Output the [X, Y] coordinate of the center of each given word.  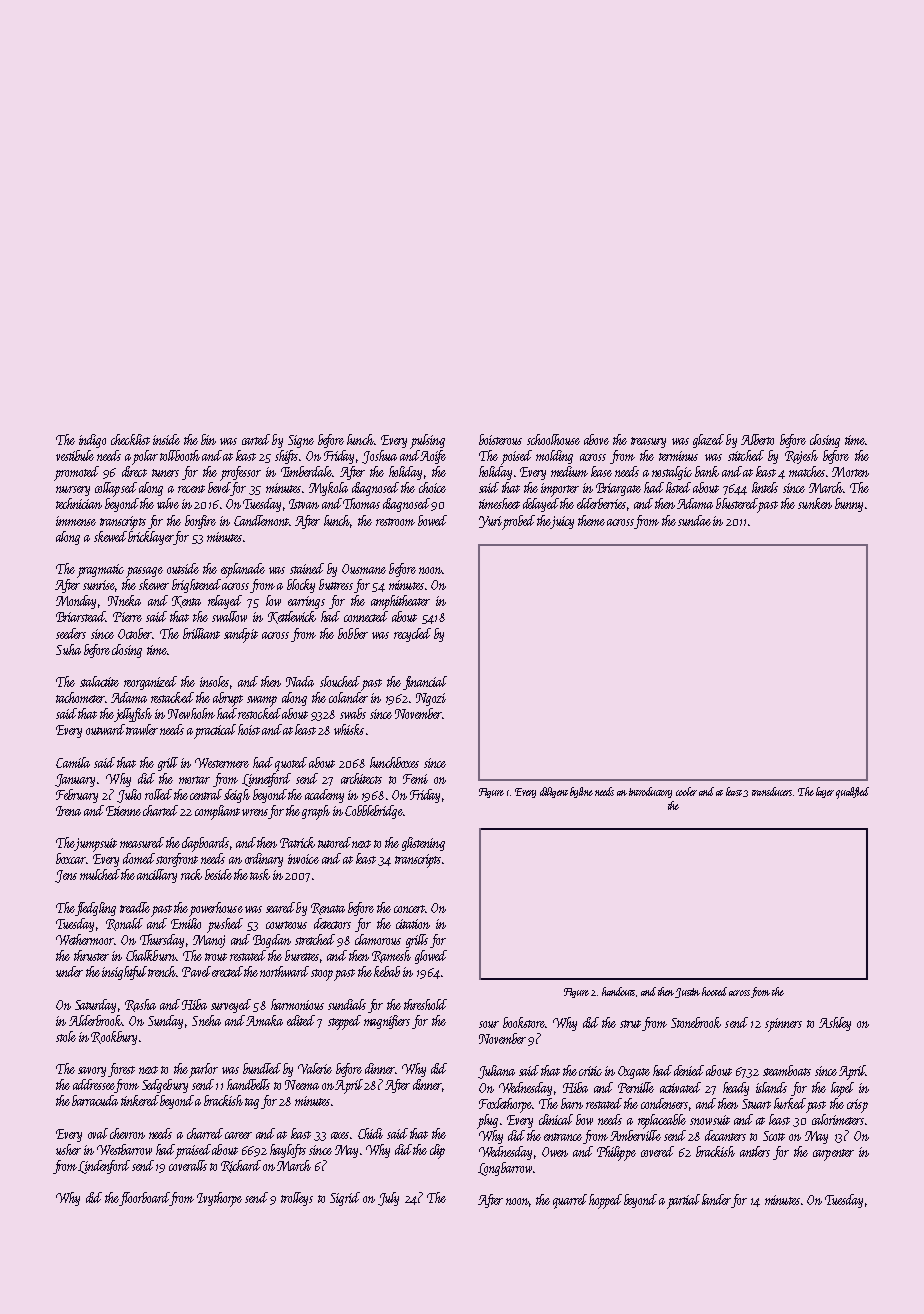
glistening [423, 844]
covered [657, 1151]
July [388, 1199]
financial [425, 683]
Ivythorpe [219, 1199]
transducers [772, 791]
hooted [714, 991]
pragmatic [100, 571]
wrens [255, 812]
